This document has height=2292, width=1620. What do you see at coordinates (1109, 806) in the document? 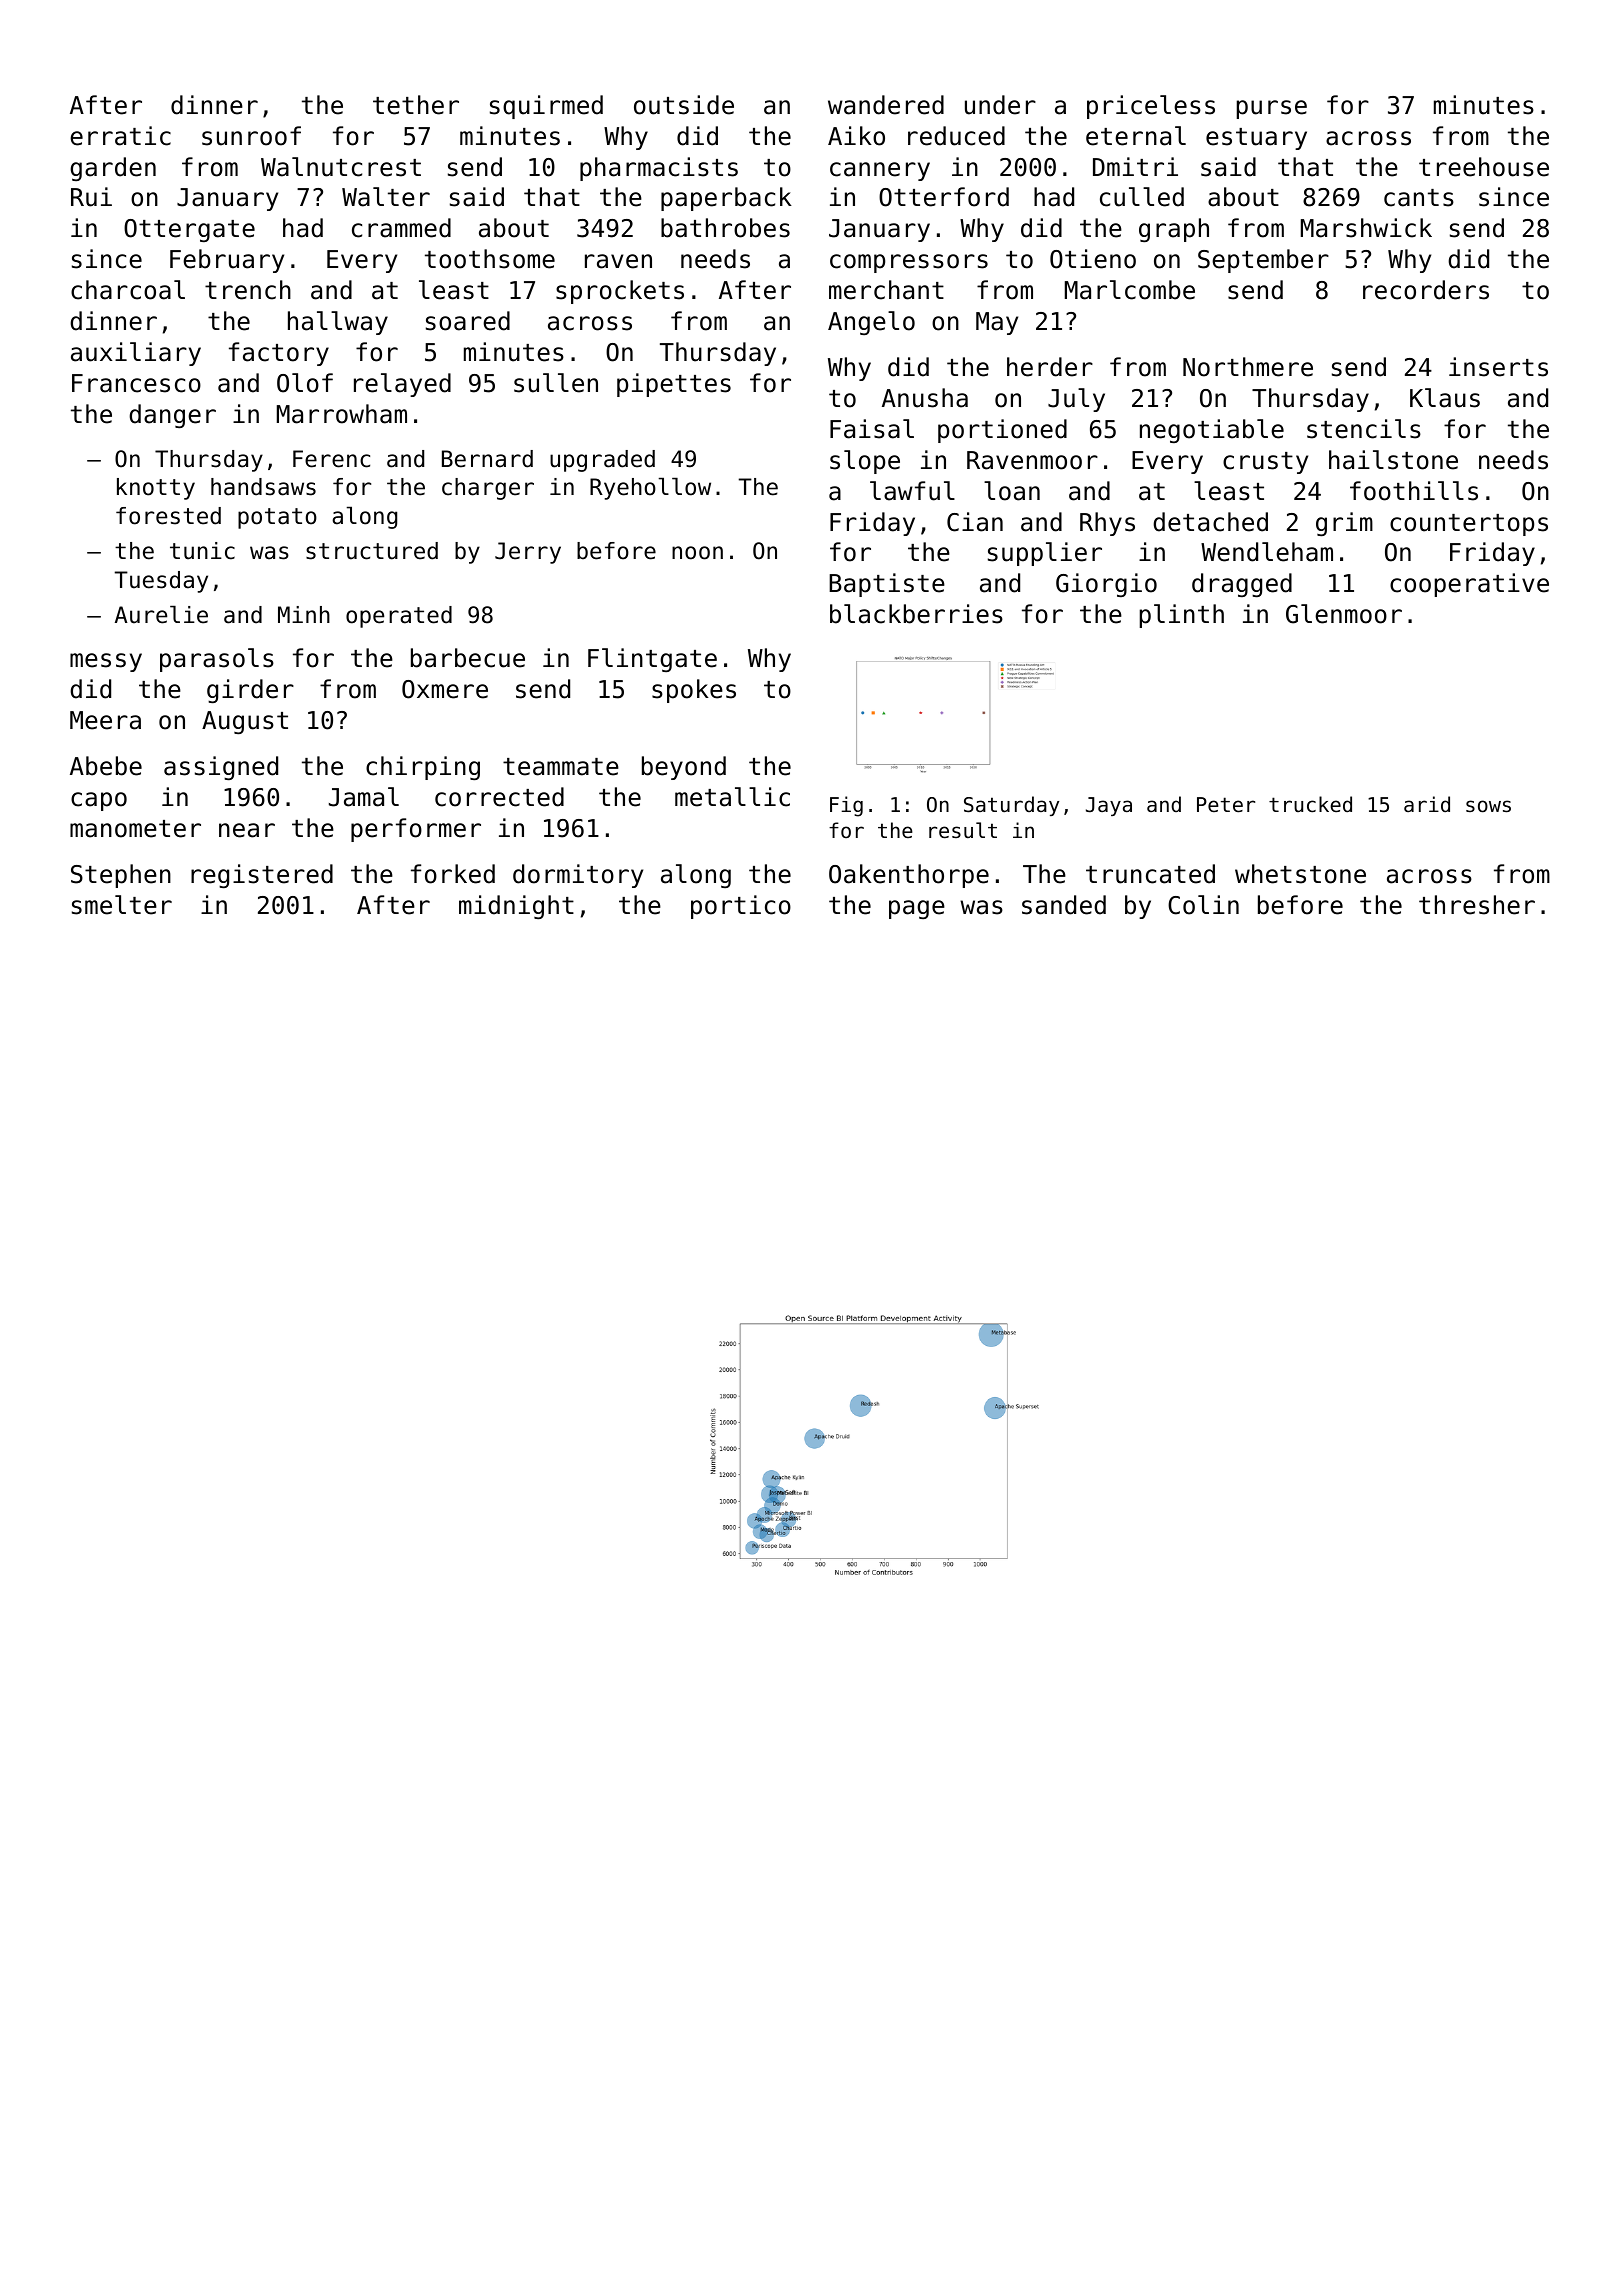
I see `Jaya` at bounding box center [1109, 806].
